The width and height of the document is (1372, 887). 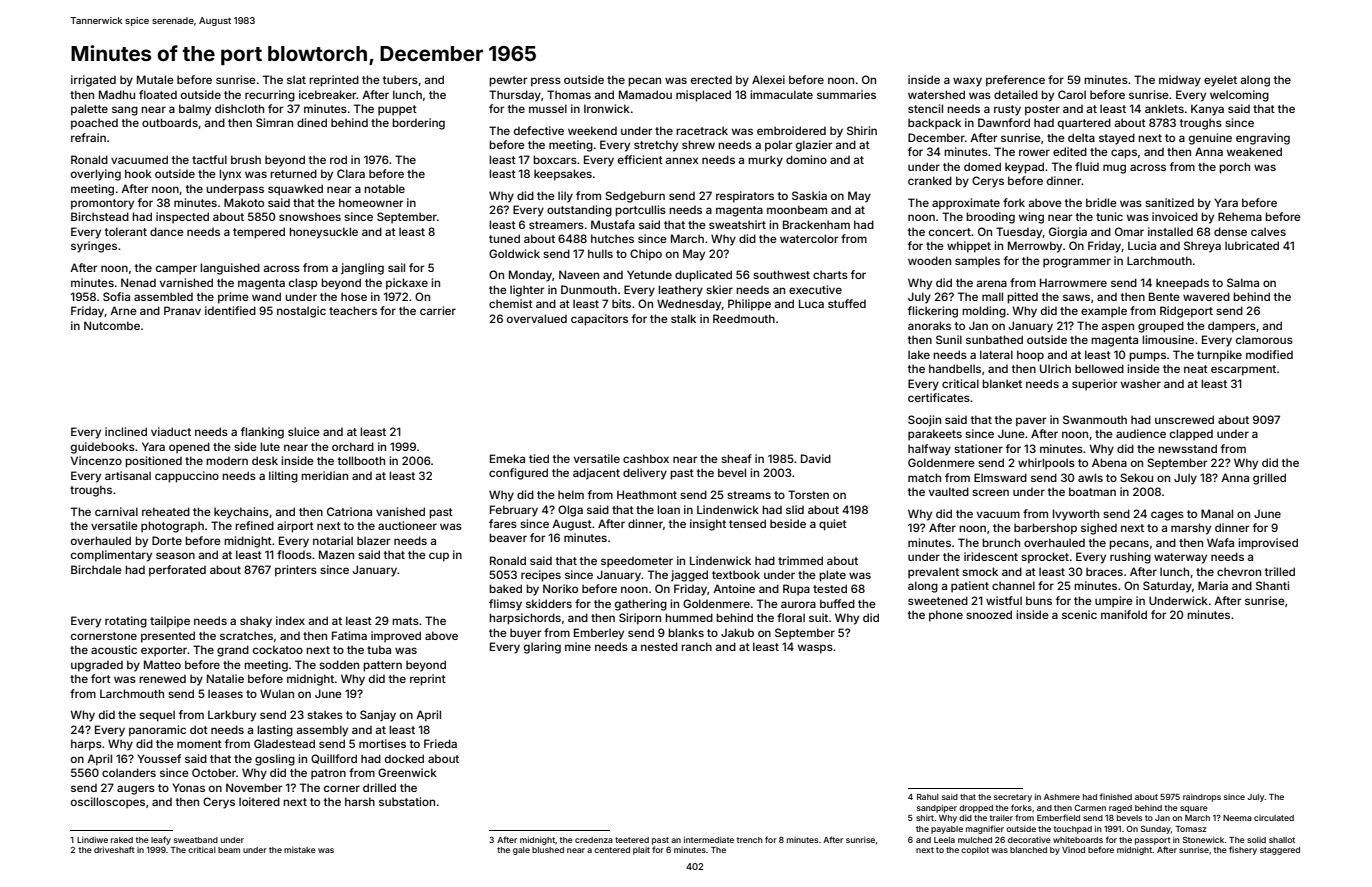 I want to click on refined, so click(x=254, y=525).
